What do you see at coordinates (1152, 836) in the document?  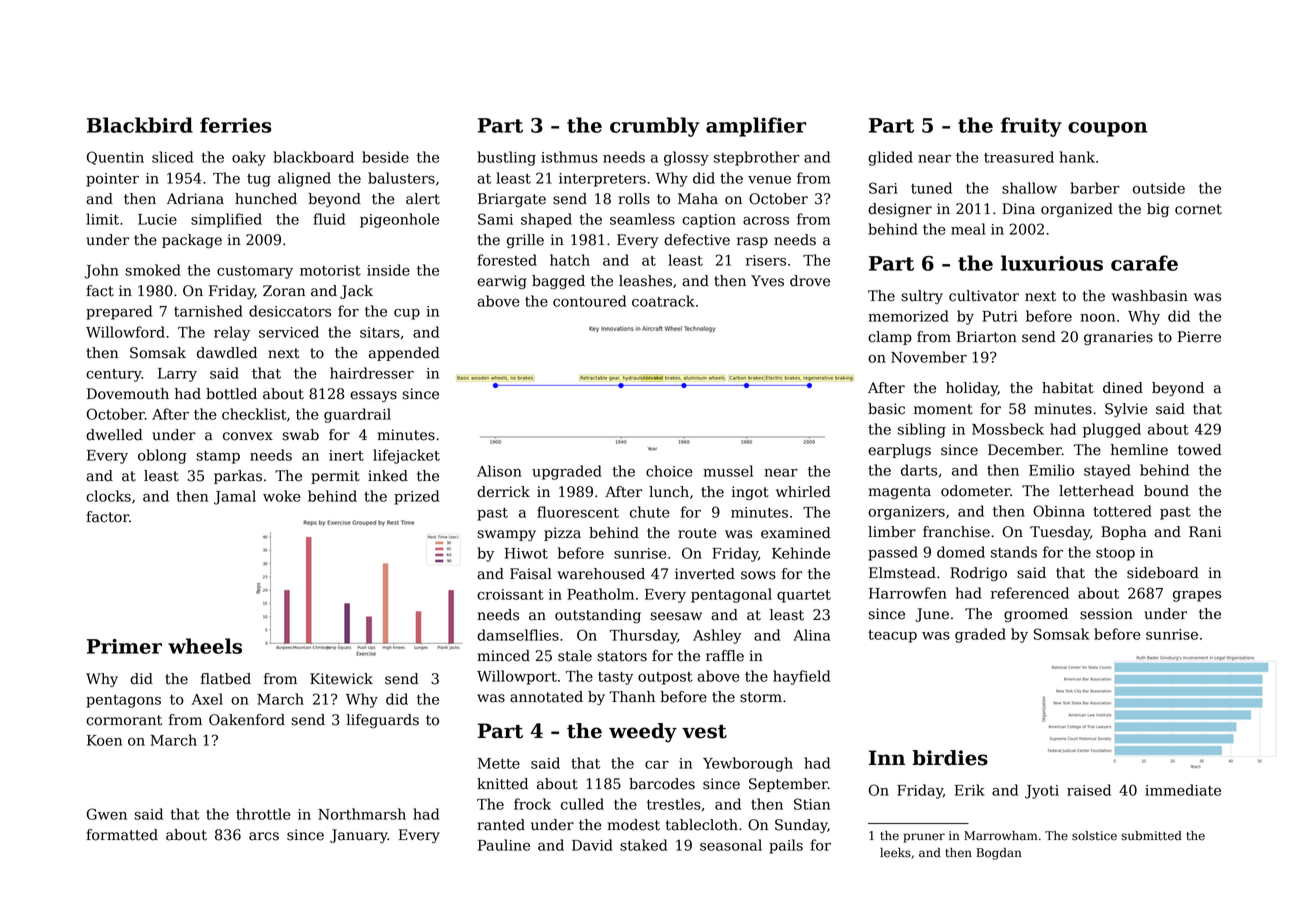 I see `submitted` at bounding box center [1152, 836].
